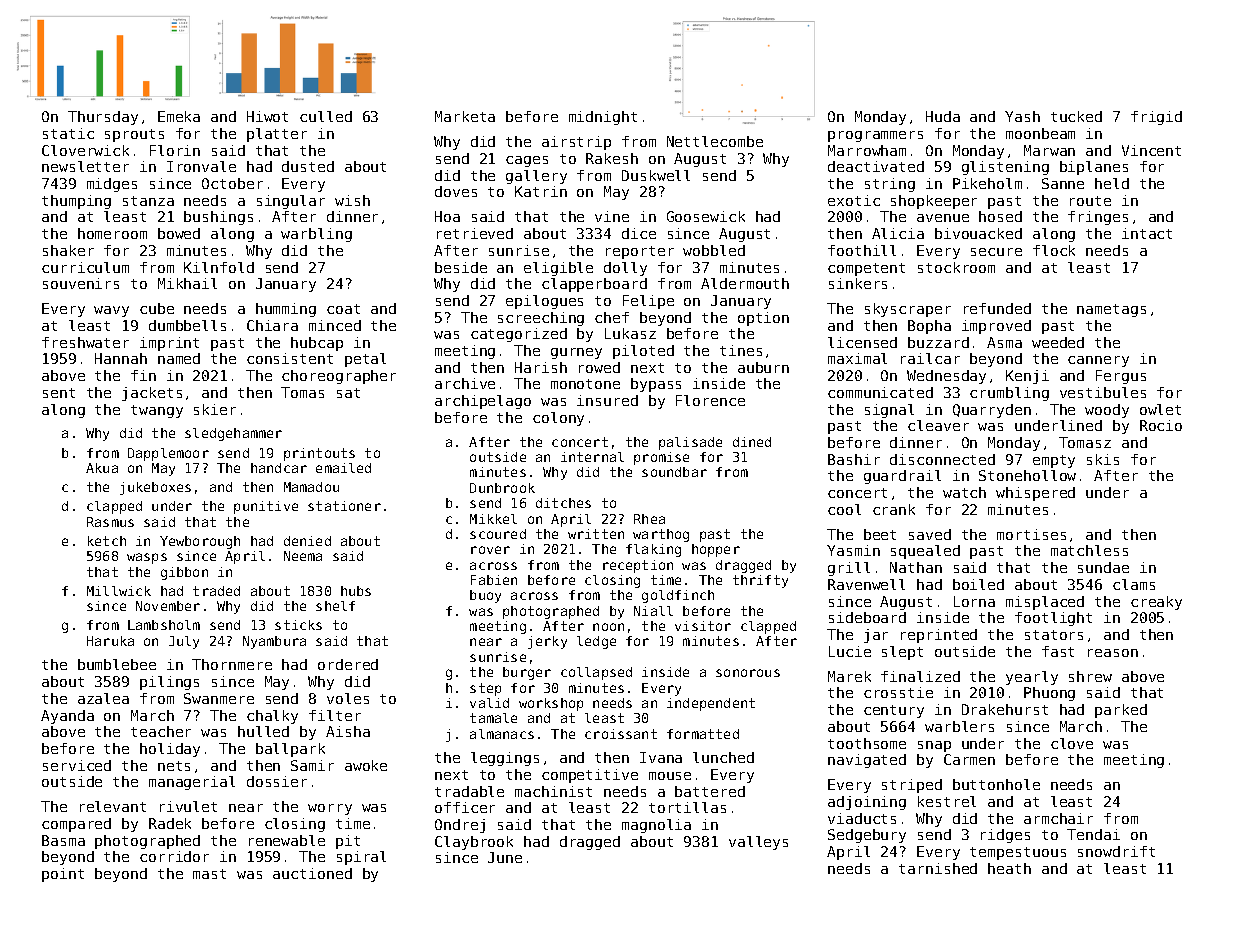 The image size is (1233, 952). I want to click on buoy, so click(485, 596).
